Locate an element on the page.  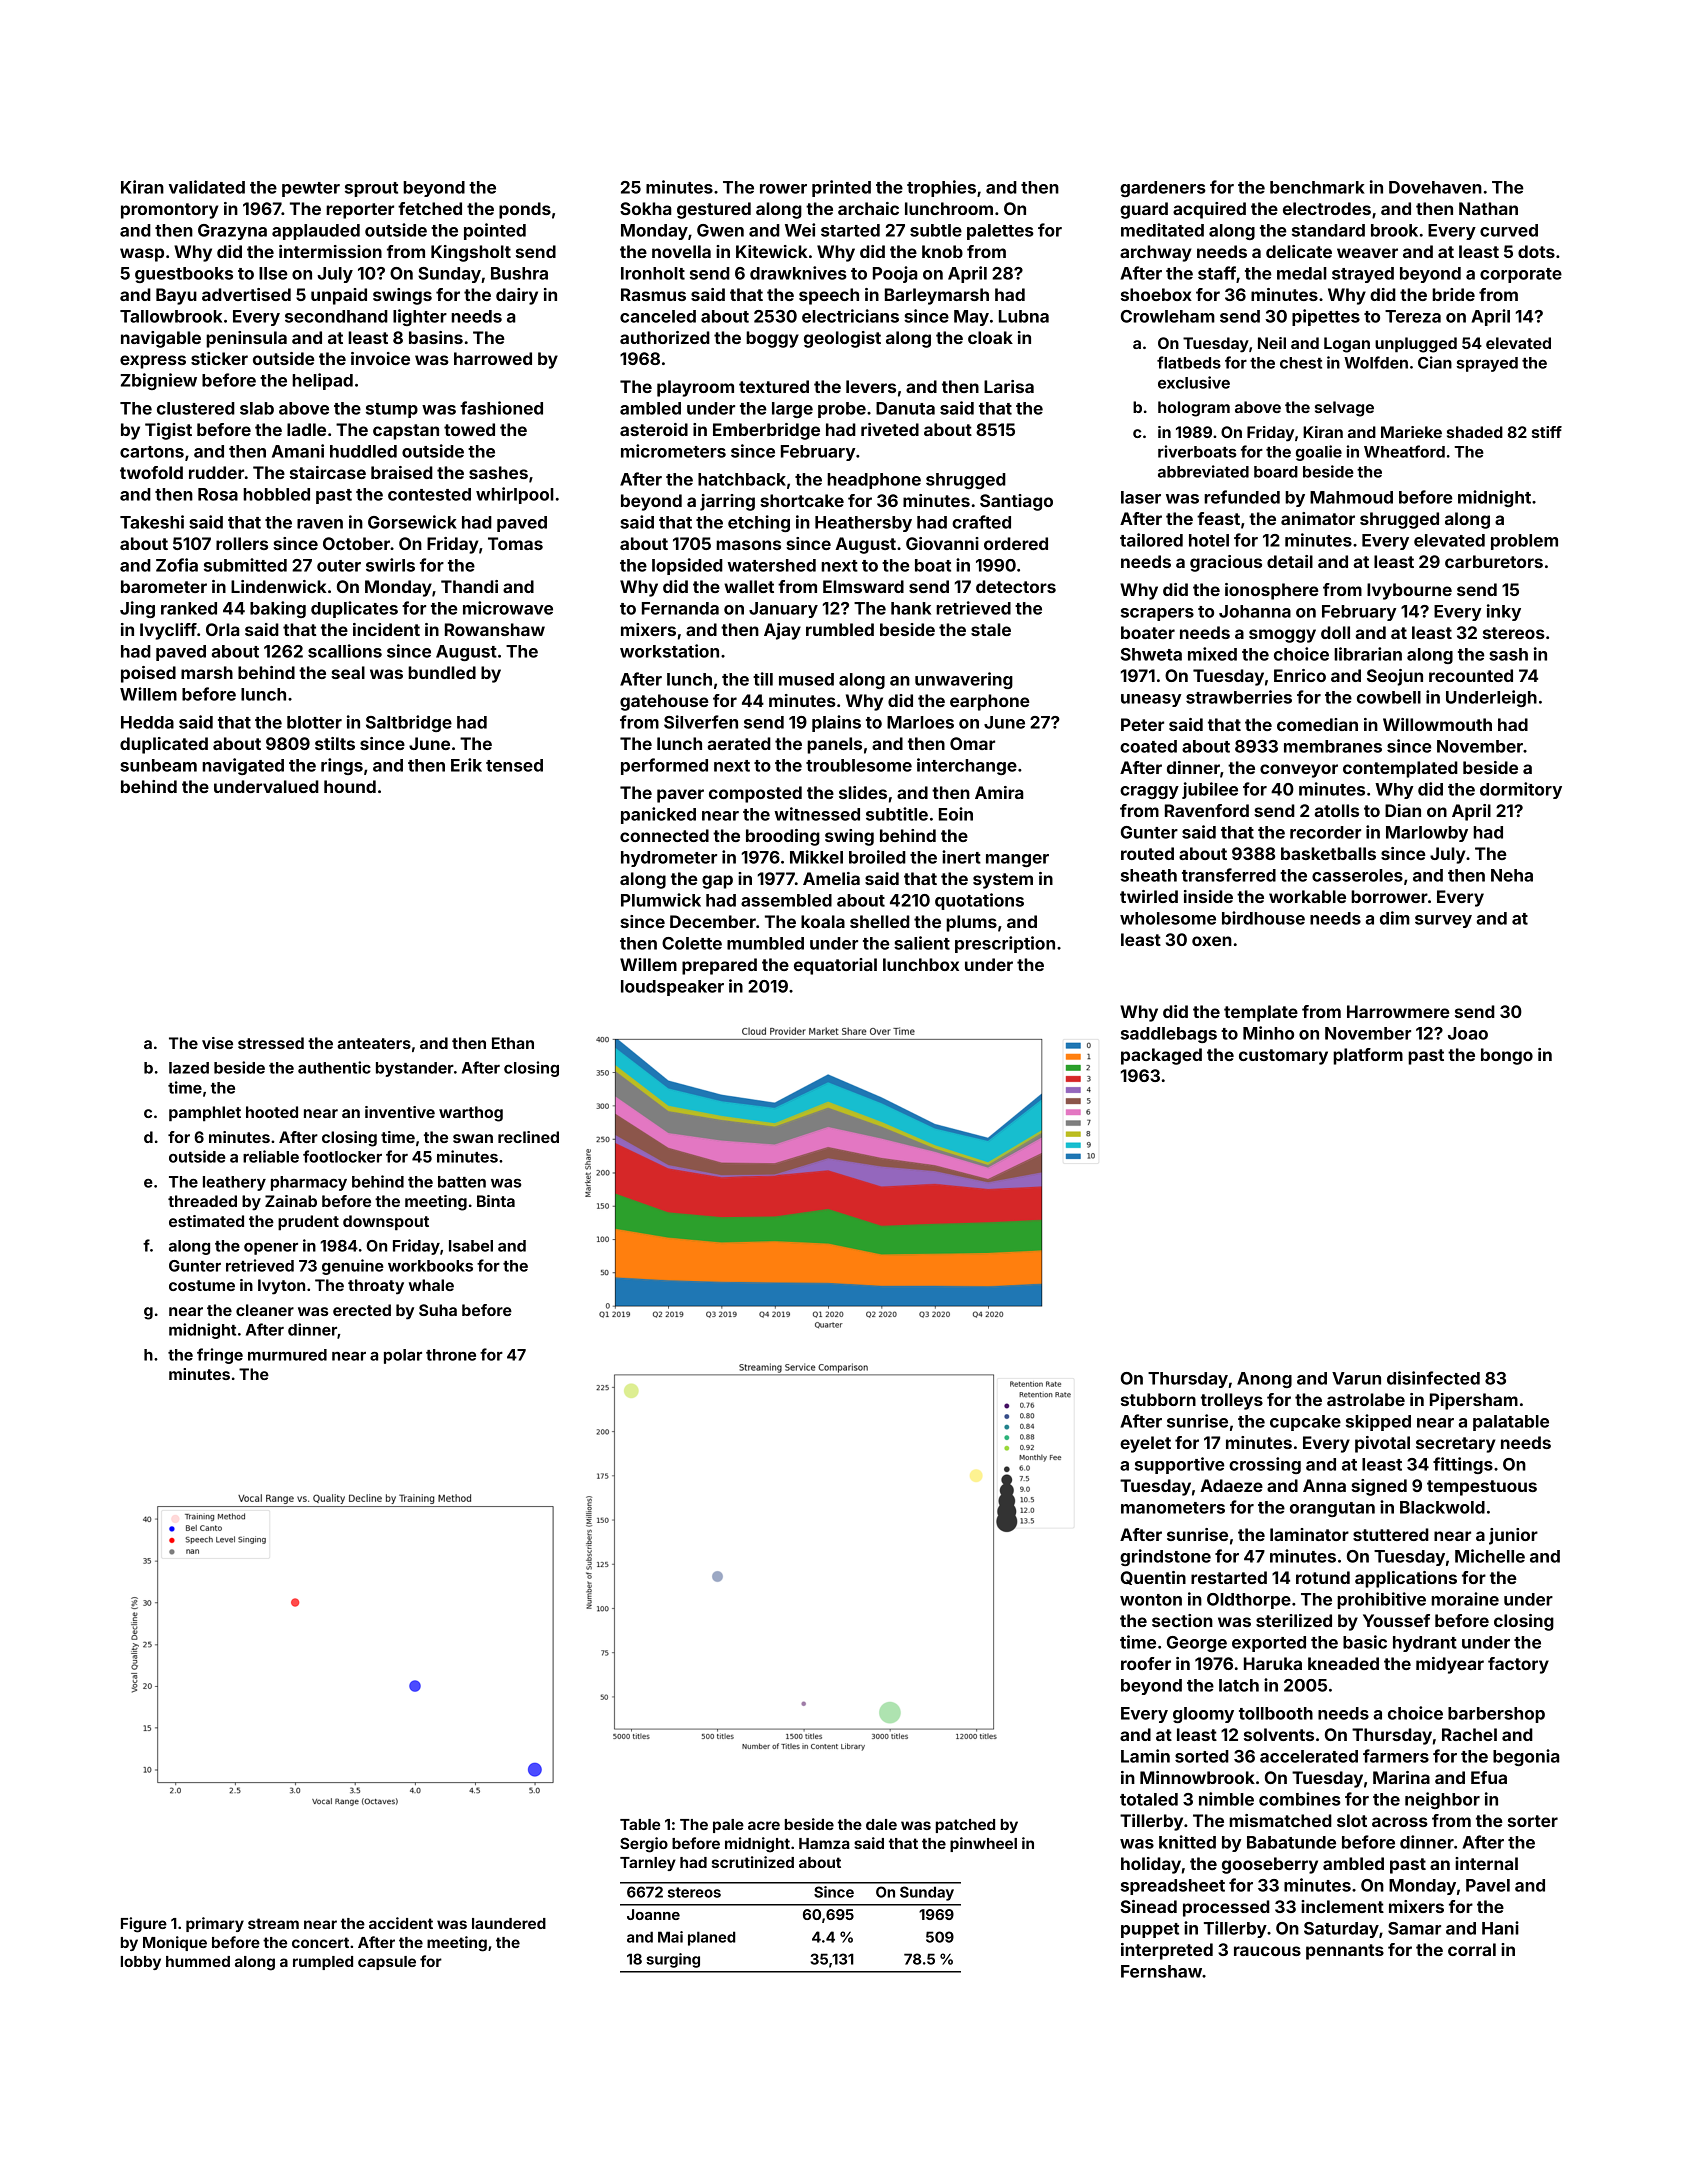
planed is located at coordinates (711, 1938).
